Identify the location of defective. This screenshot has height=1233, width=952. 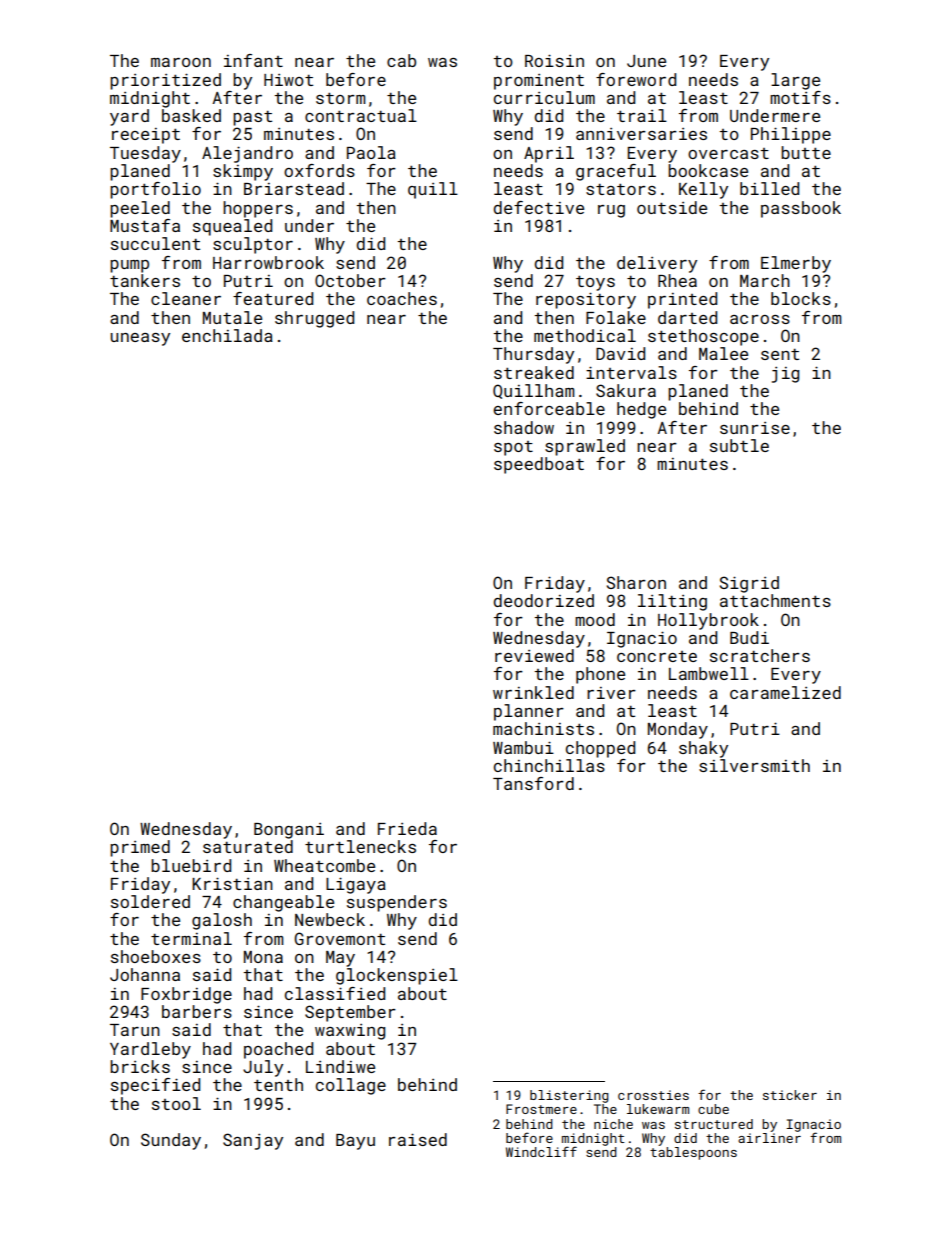
(538, 207).
